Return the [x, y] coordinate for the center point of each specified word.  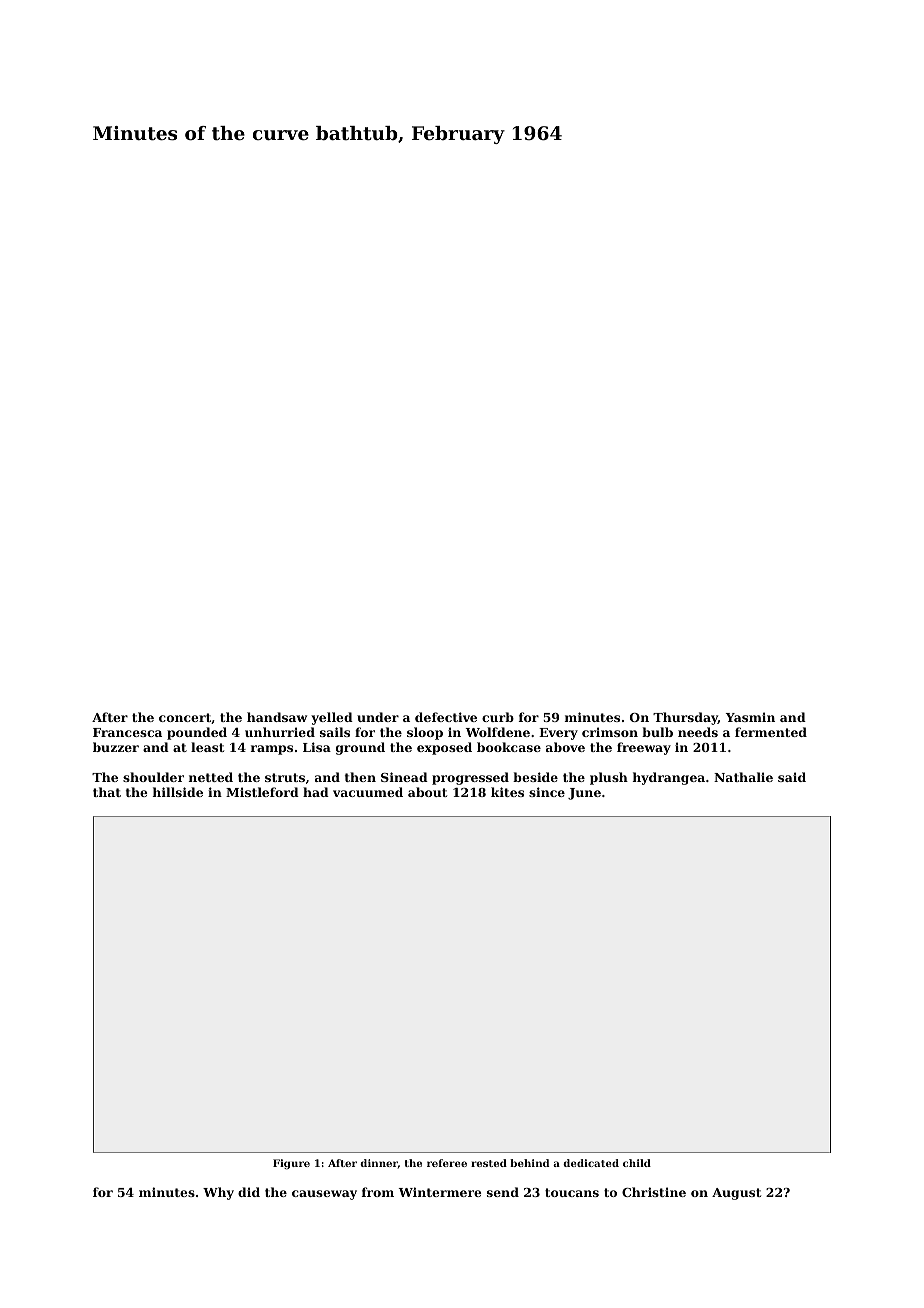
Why [218, 1193]
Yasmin [750, 717]
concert [185, 717]
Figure [291, 1164]
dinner [379, 1163]
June [584, 794]
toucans [572, 1192]
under [378, 717]
